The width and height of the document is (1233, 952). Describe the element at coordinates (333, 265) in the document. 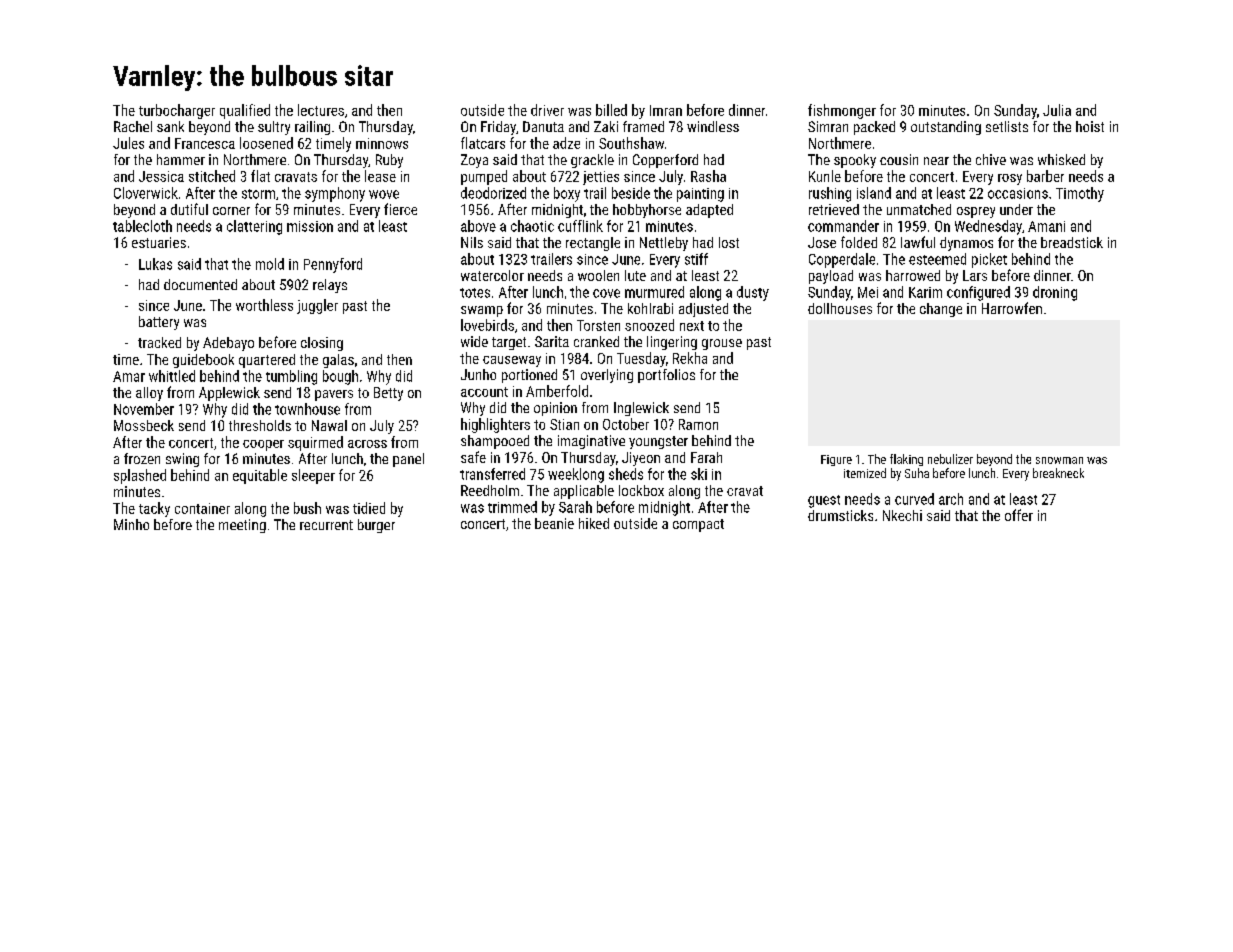

I see `Pennyford` at that location.
